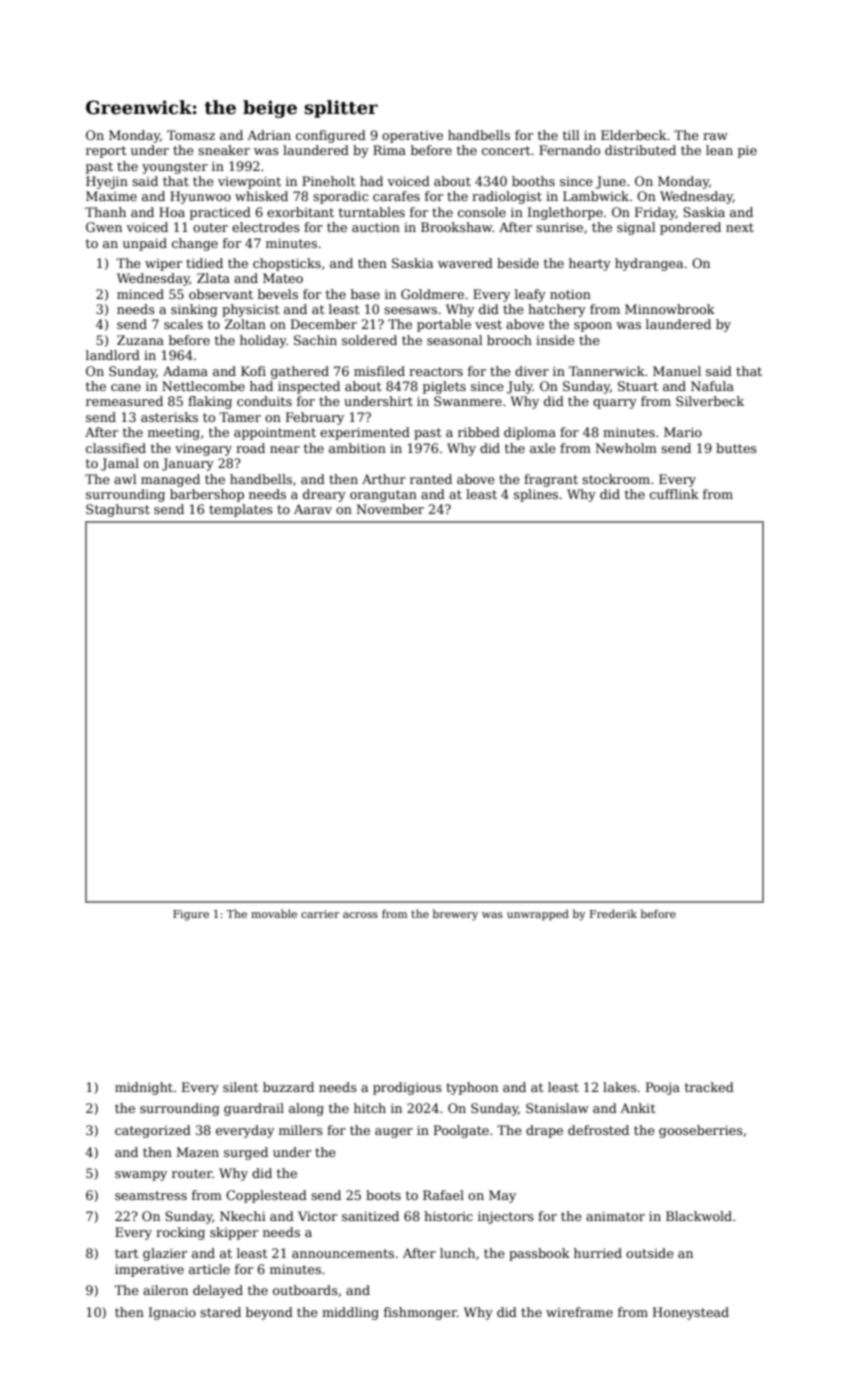 The width and height of the page is (849, 1400). Describe the element at coordinates (198, 1152) in the page. I see `Mazen` at that location.
